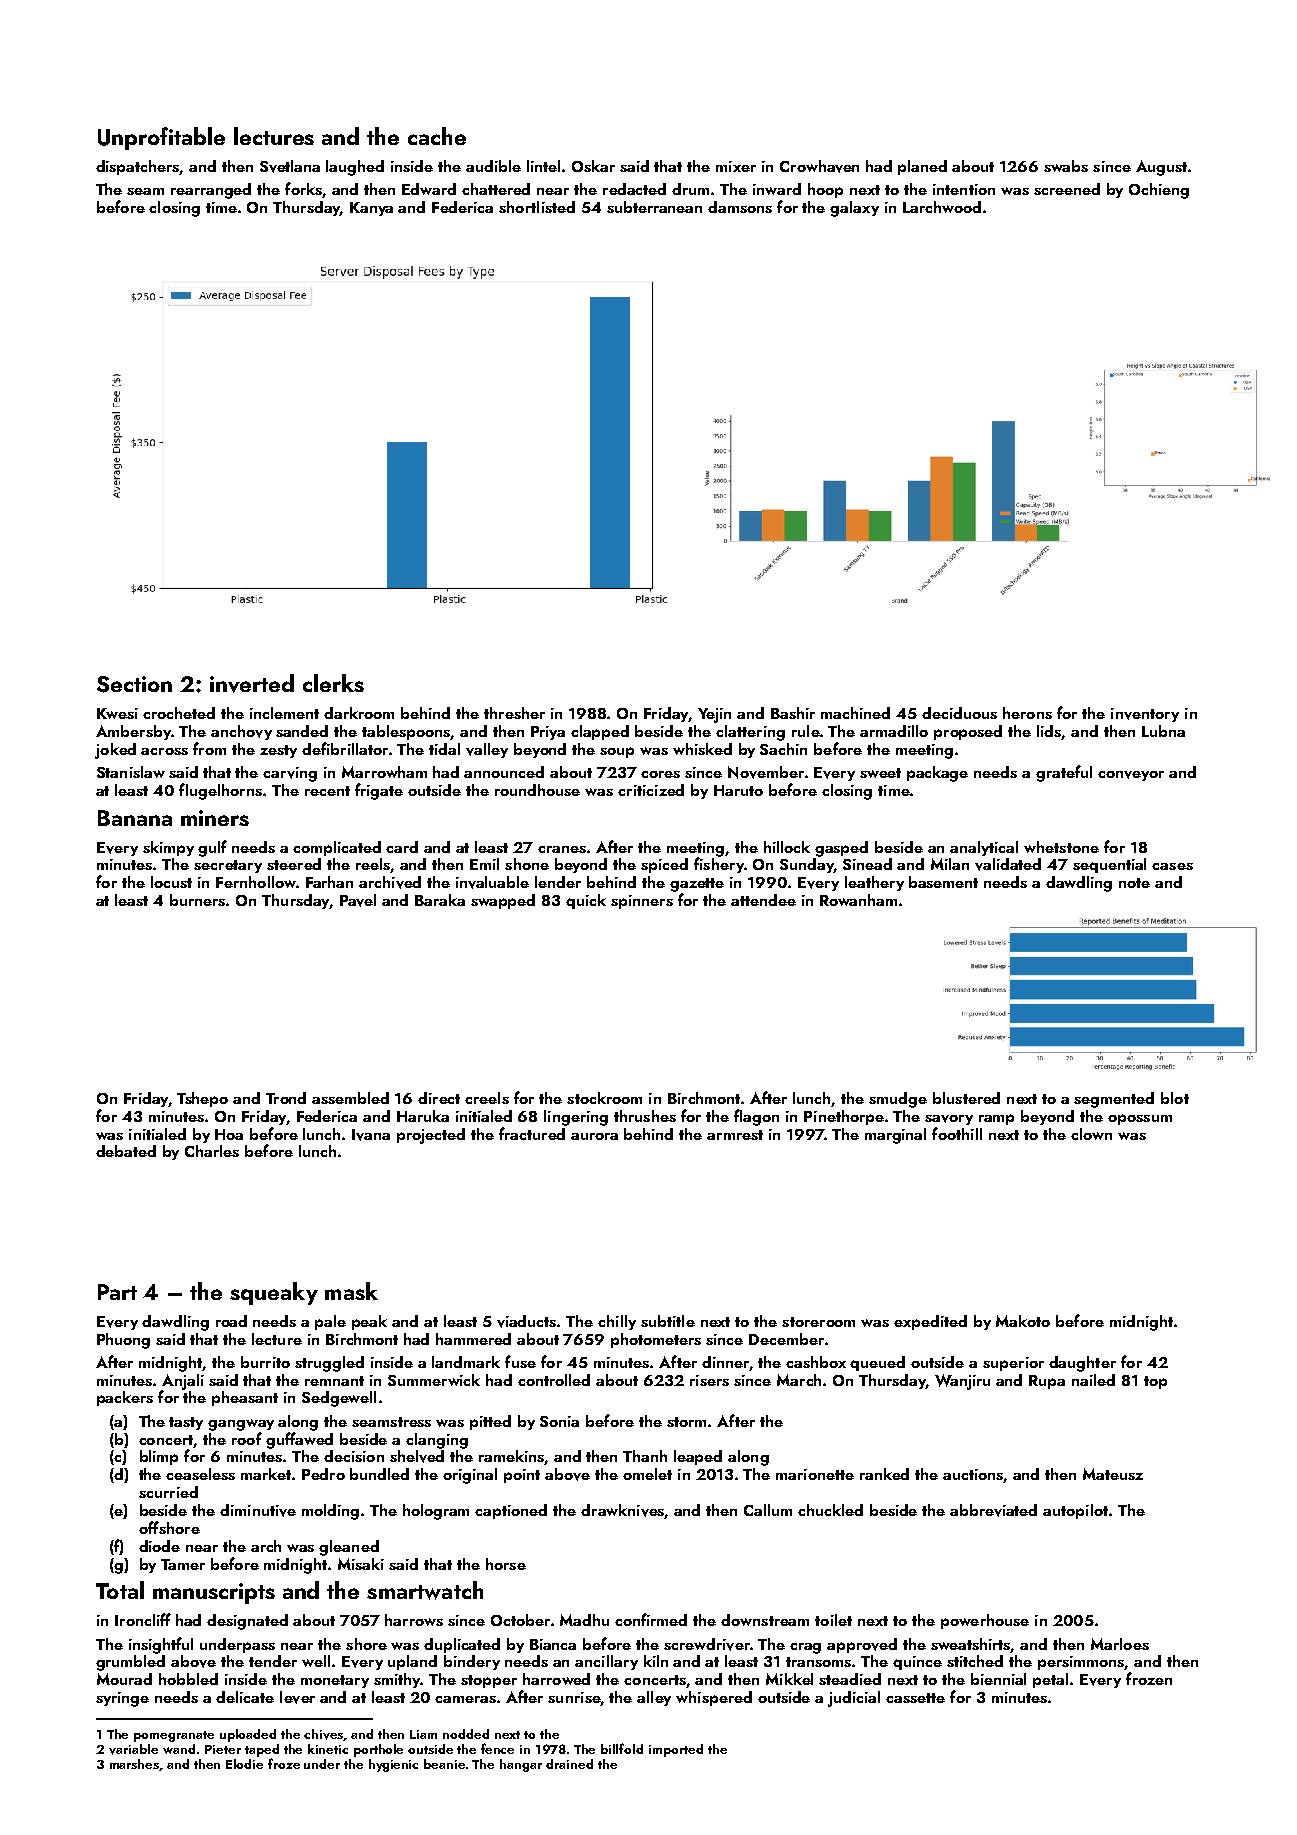 This screenshot has height=1835, width=1297. What do you see at coordinates (134, 684) in the screenshot?
I see `Section` at bounding box center [134, 684].
